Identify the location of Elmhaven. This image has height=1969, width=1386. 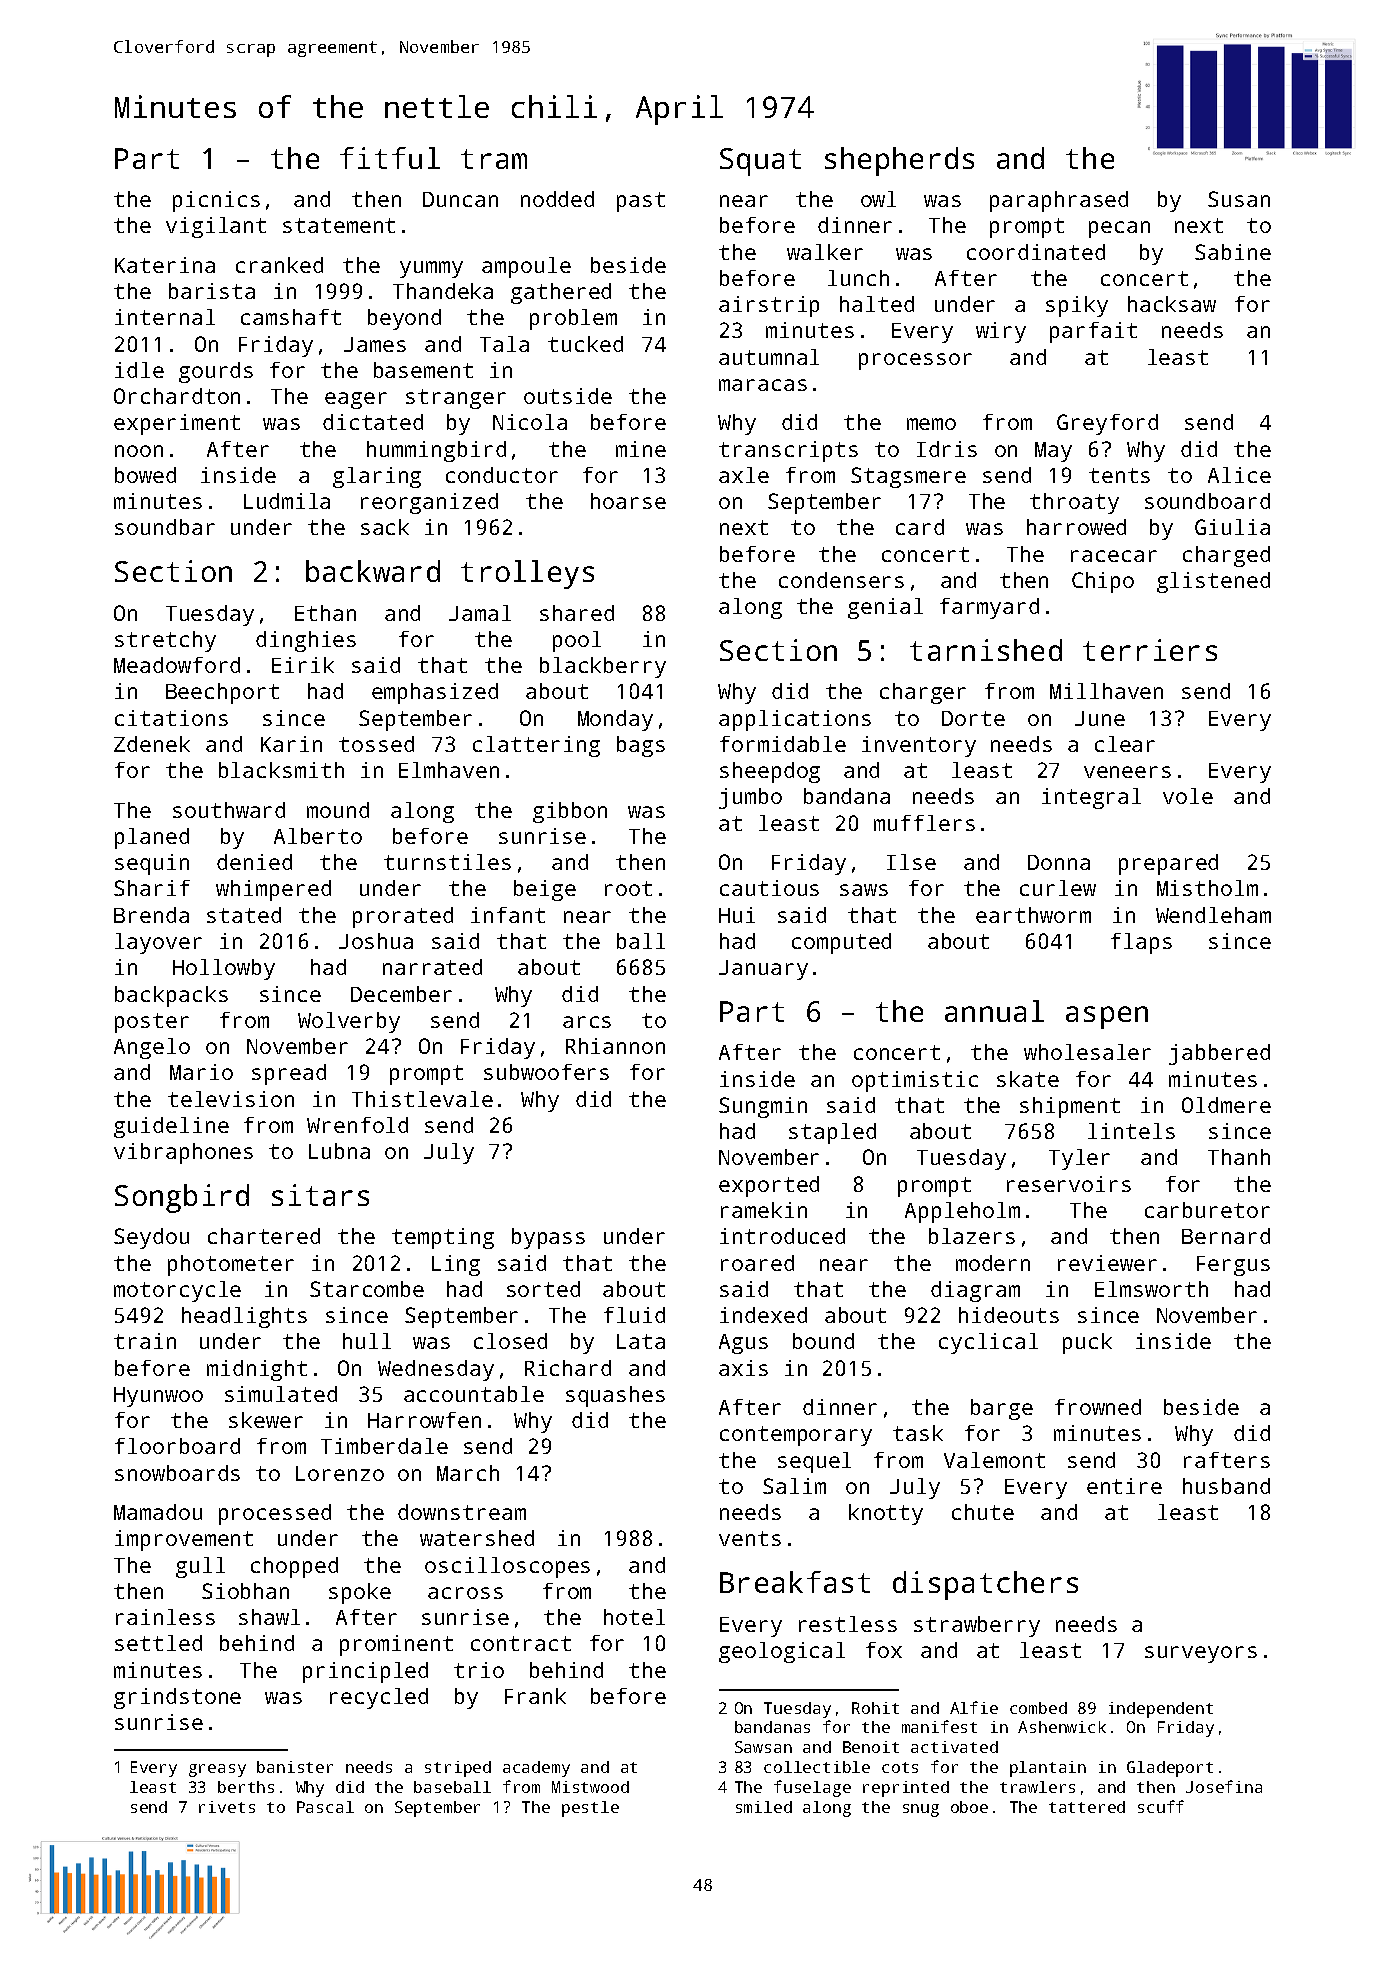
(449, 770).
